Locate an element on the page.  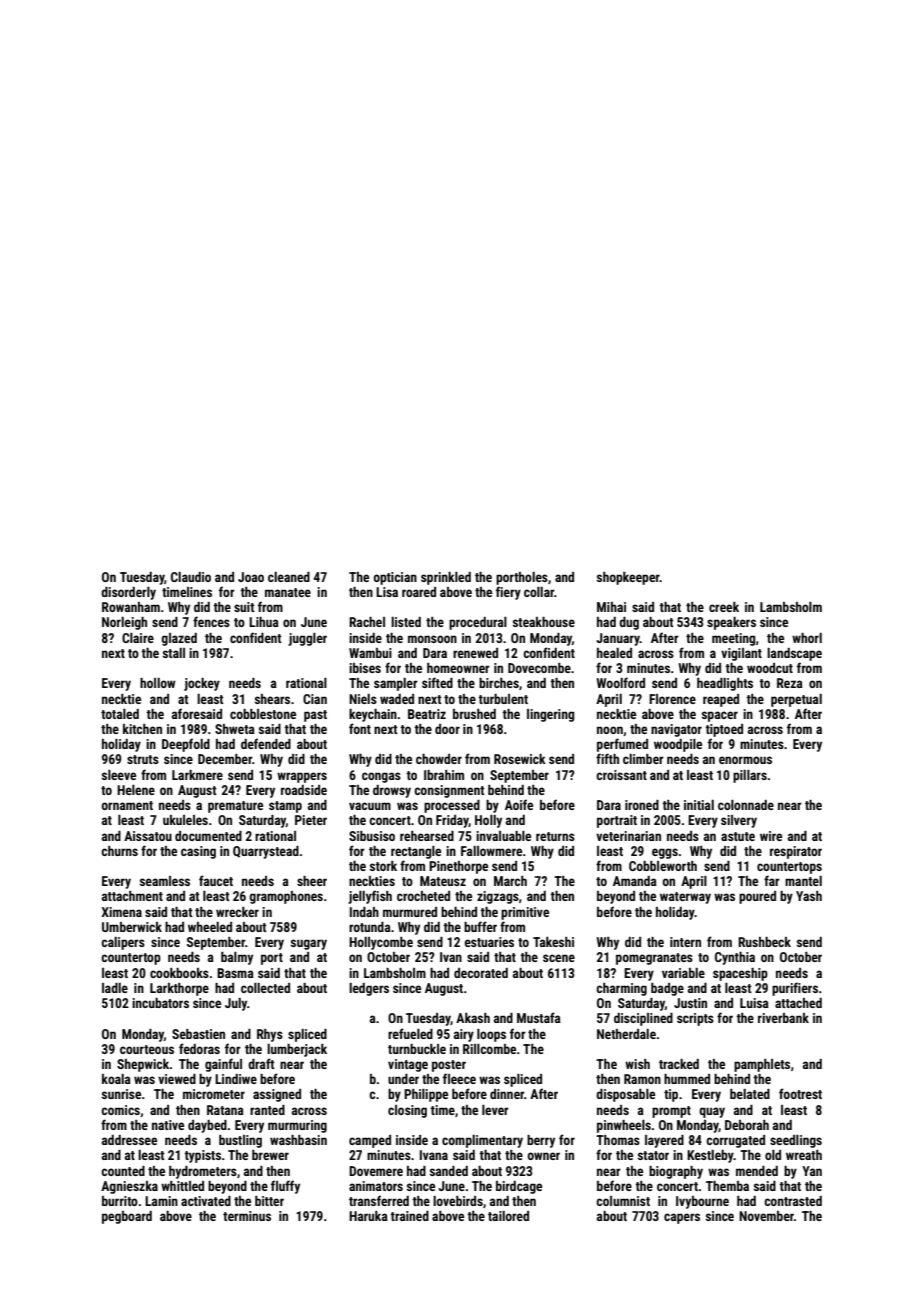
creek is located at coordinates (724, 607).
